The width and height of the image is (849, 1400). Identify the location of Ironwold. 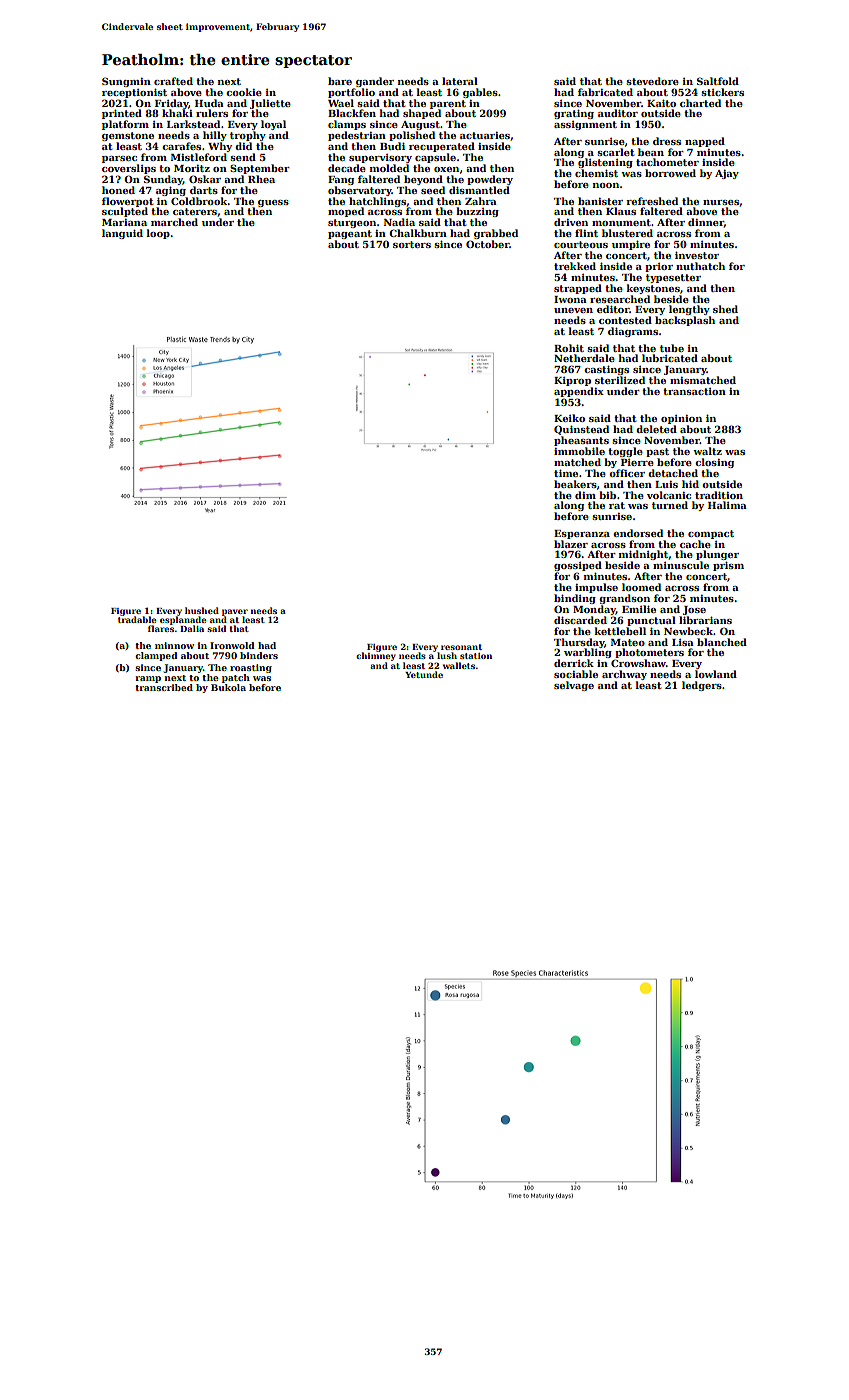
(232, 645).
